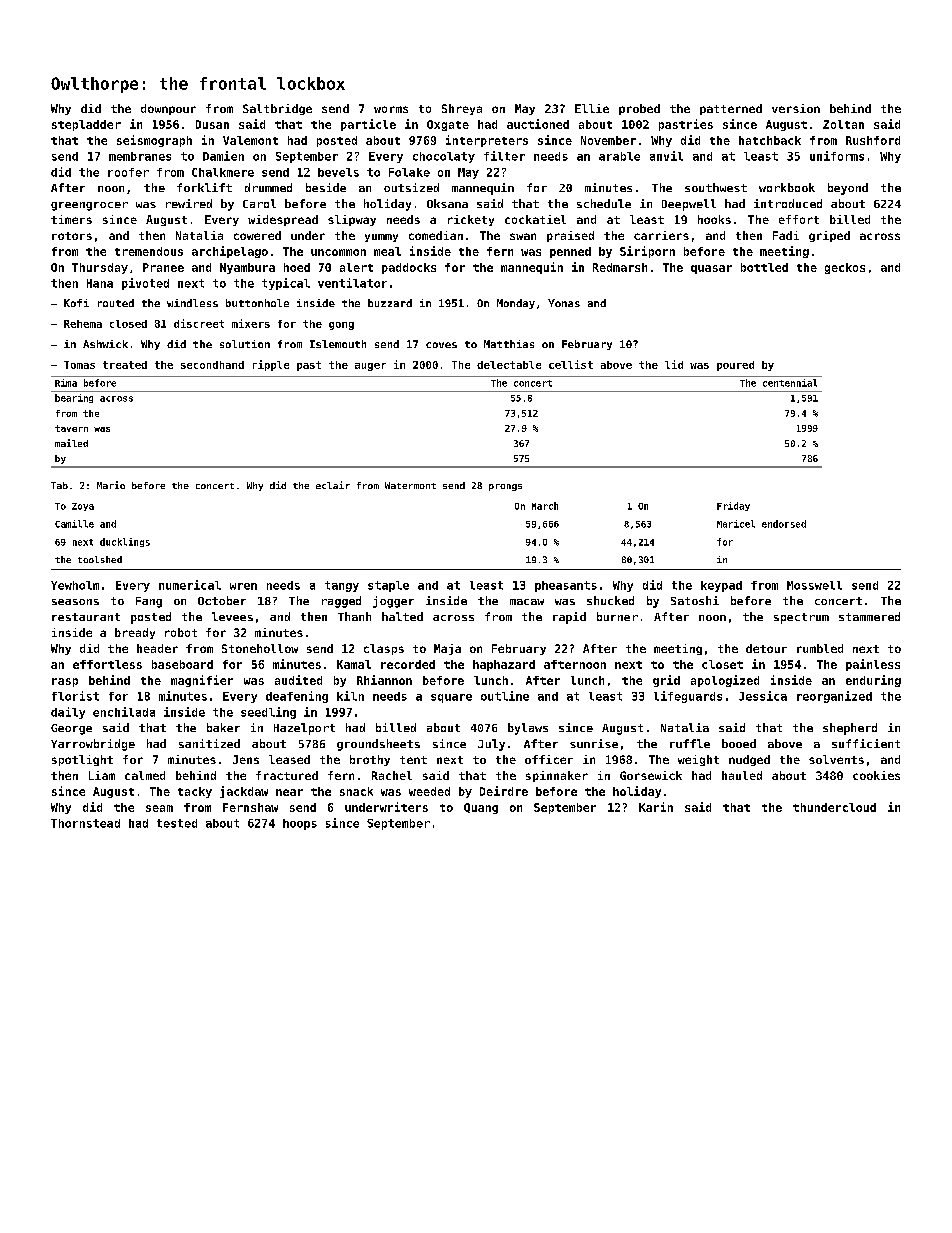  What do you see at coordinates (739, 743) in the document?
I see `booed` at bounding box center [739, 743].
